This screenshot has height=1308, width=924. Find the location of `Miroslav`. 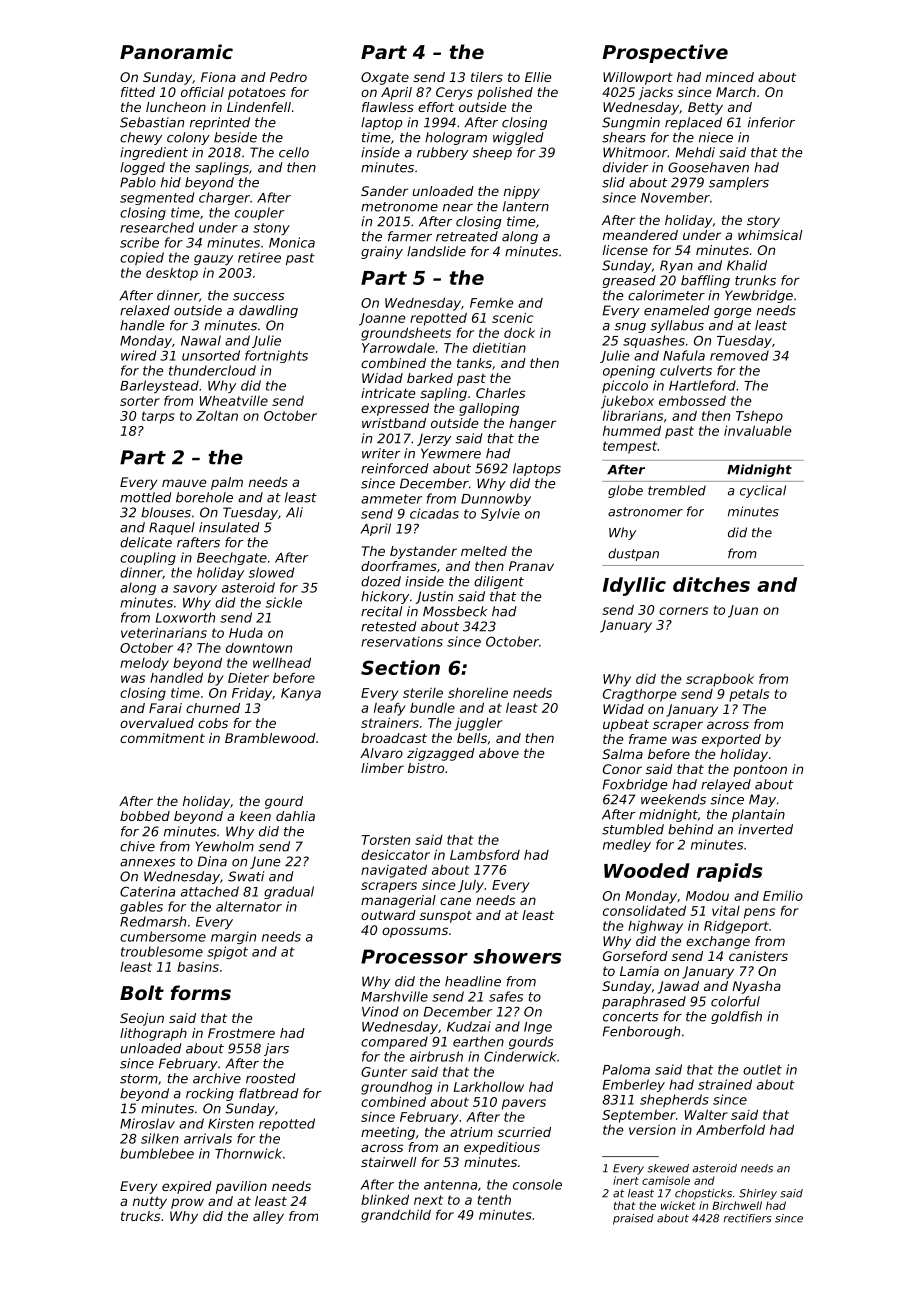

Miroslav is located at coordinates (147, 1123).
